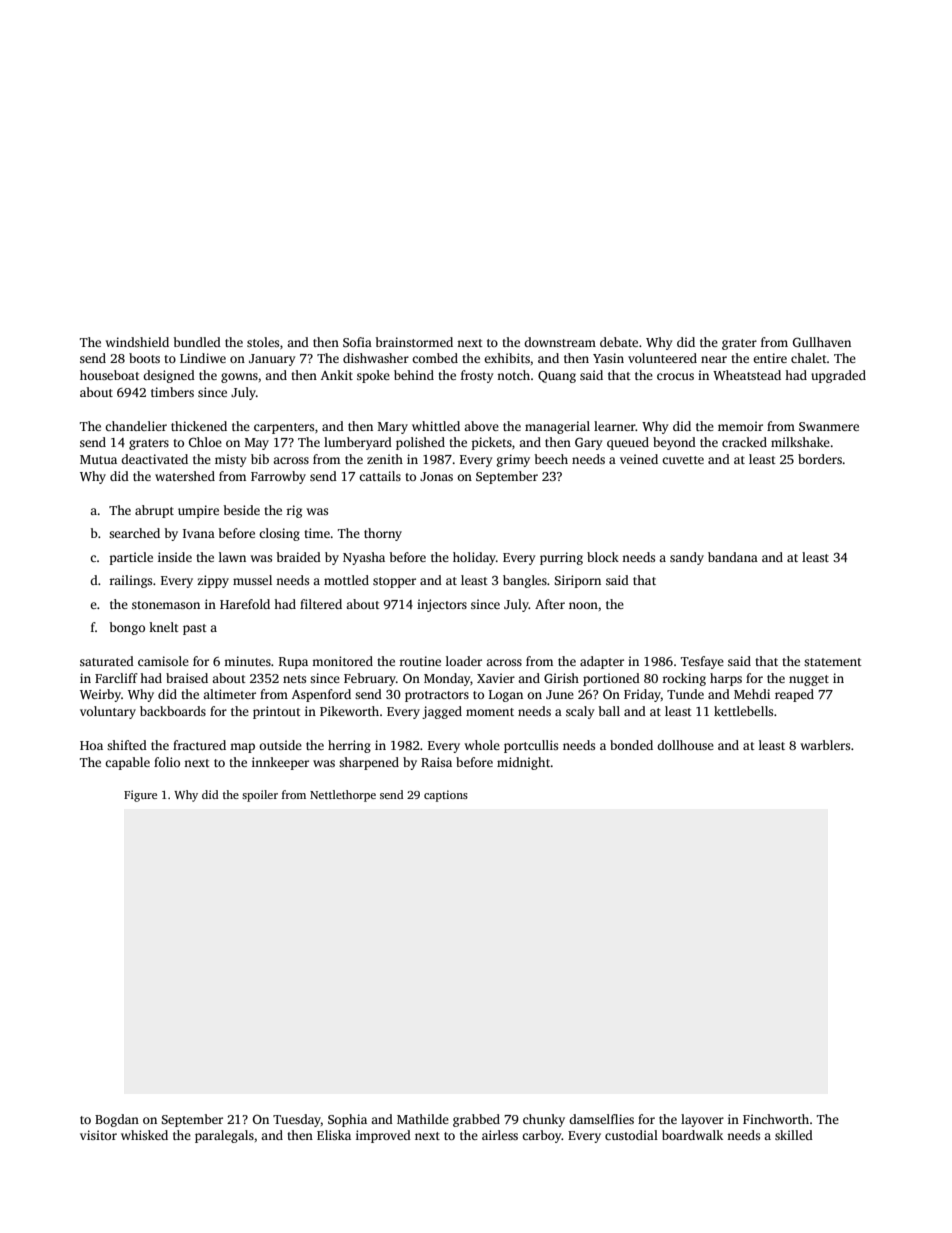 The image size is (952, 1233). I want to click on Mathilde, so click(423, 1119).
